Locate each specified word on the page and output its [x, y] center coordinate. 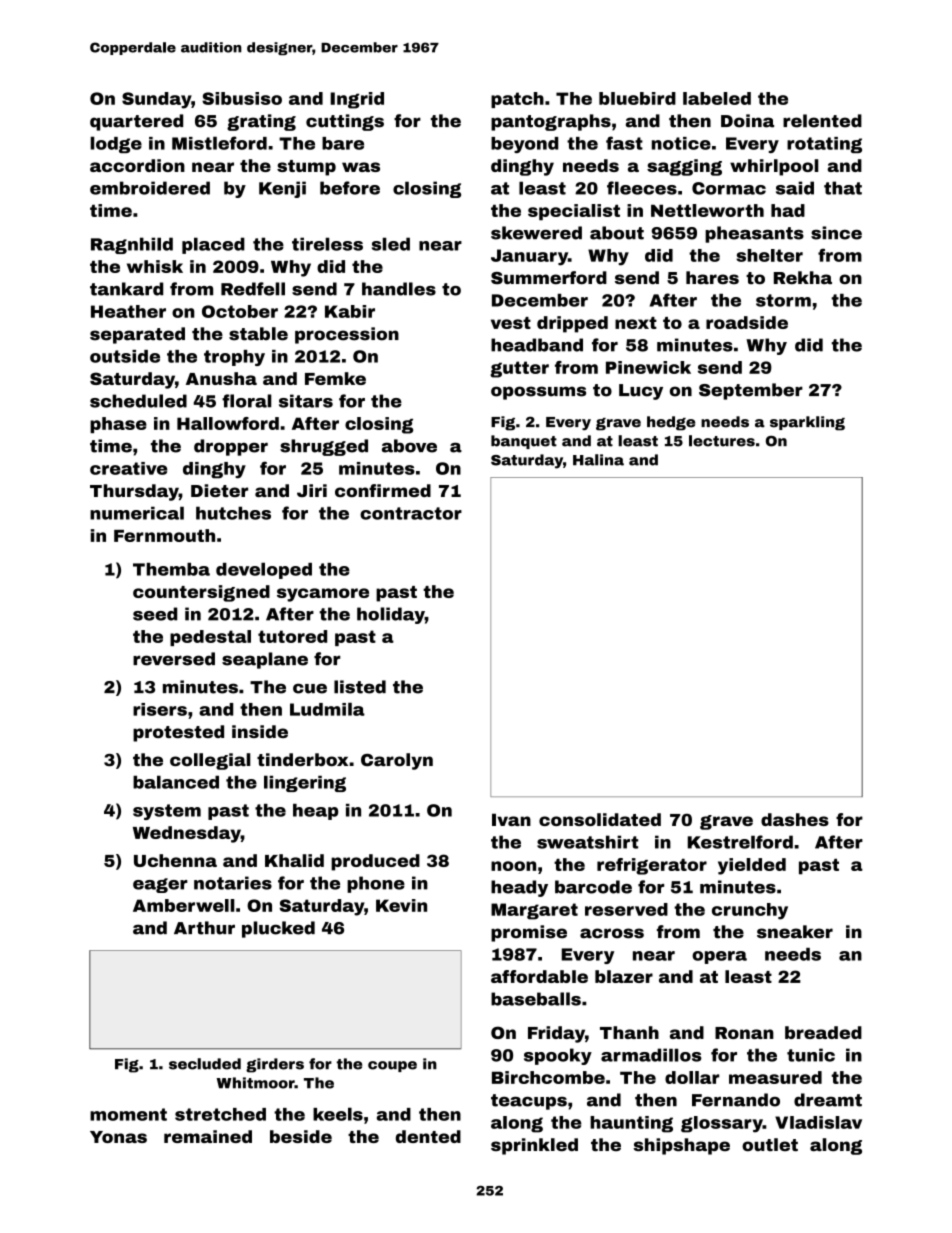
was [361, 167]
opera [719, 957]
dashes [795, 819]
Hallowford [228, 423]
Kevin [401, 905]
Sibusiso [242, 98]
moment [128, 1114]
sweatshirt [587, 842]
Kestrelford [740, 842]
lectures [722, 441]
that [843, 188]
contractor [411, 513]
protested [178, 733]
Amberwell [184, 905]
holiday [391, 615]
